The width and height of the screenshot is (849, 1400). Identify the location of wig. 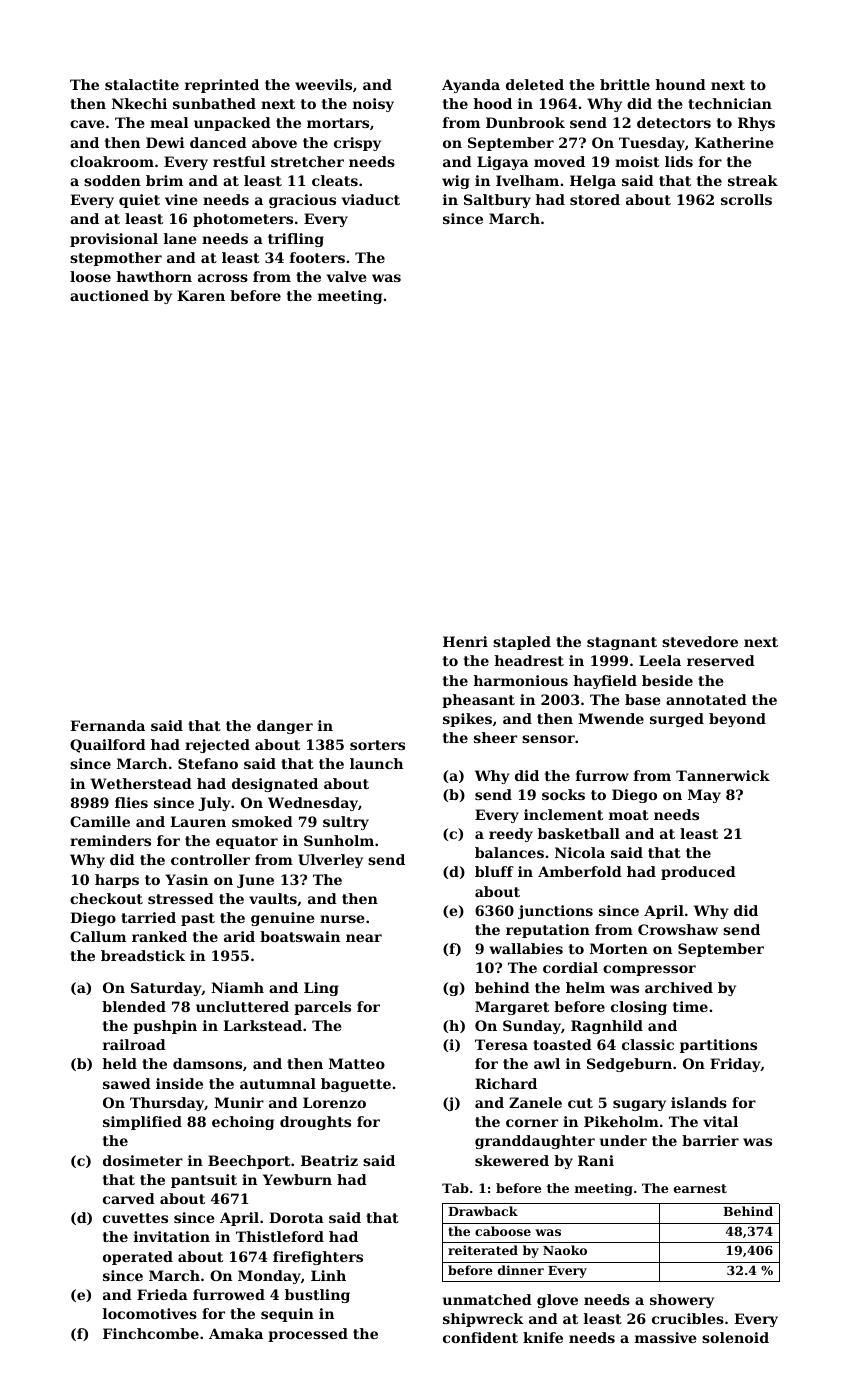
(456, 182).
